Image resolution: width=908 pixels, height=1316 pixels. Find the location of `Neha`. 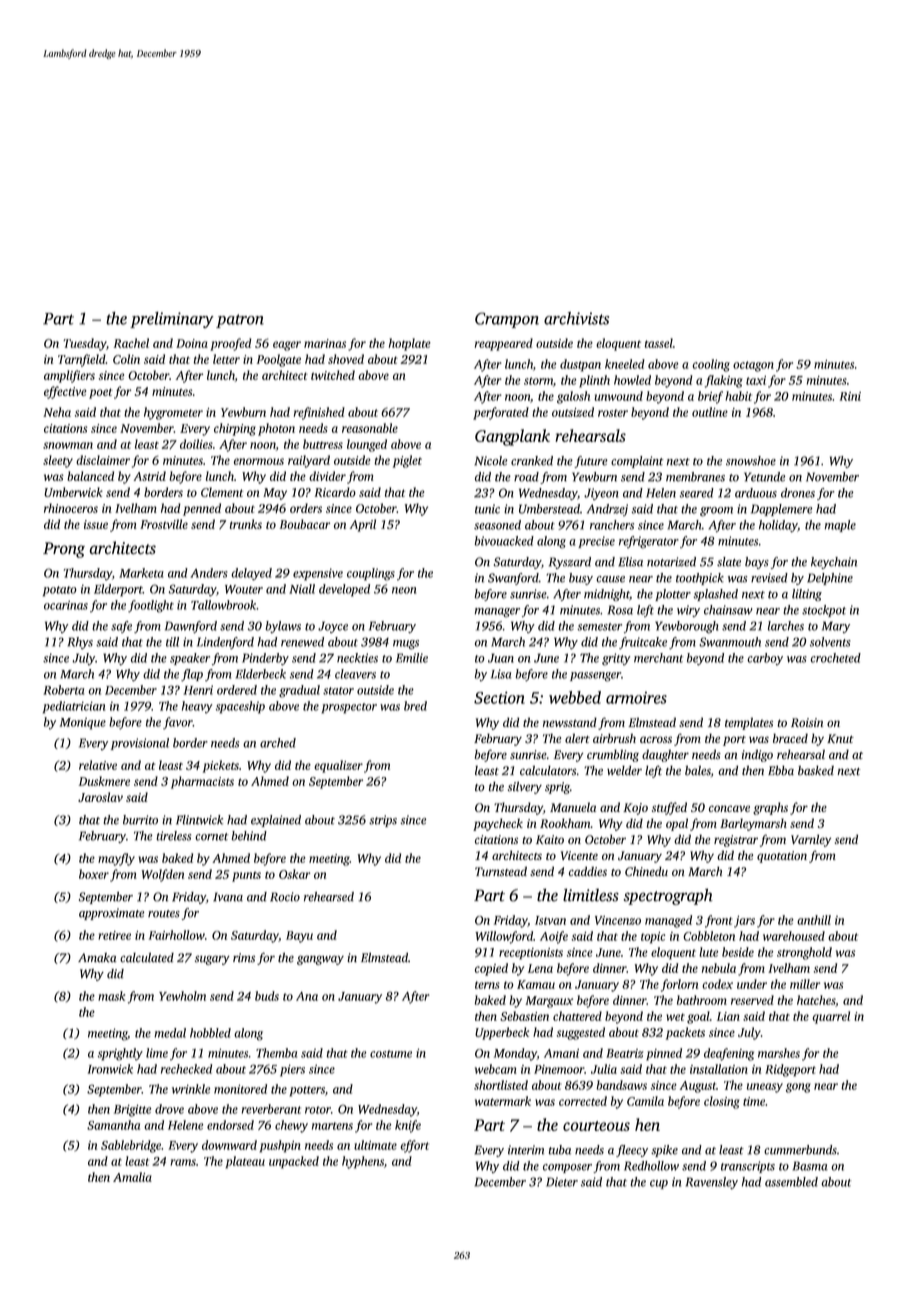

Neha is located at coordinates (57, 412).
